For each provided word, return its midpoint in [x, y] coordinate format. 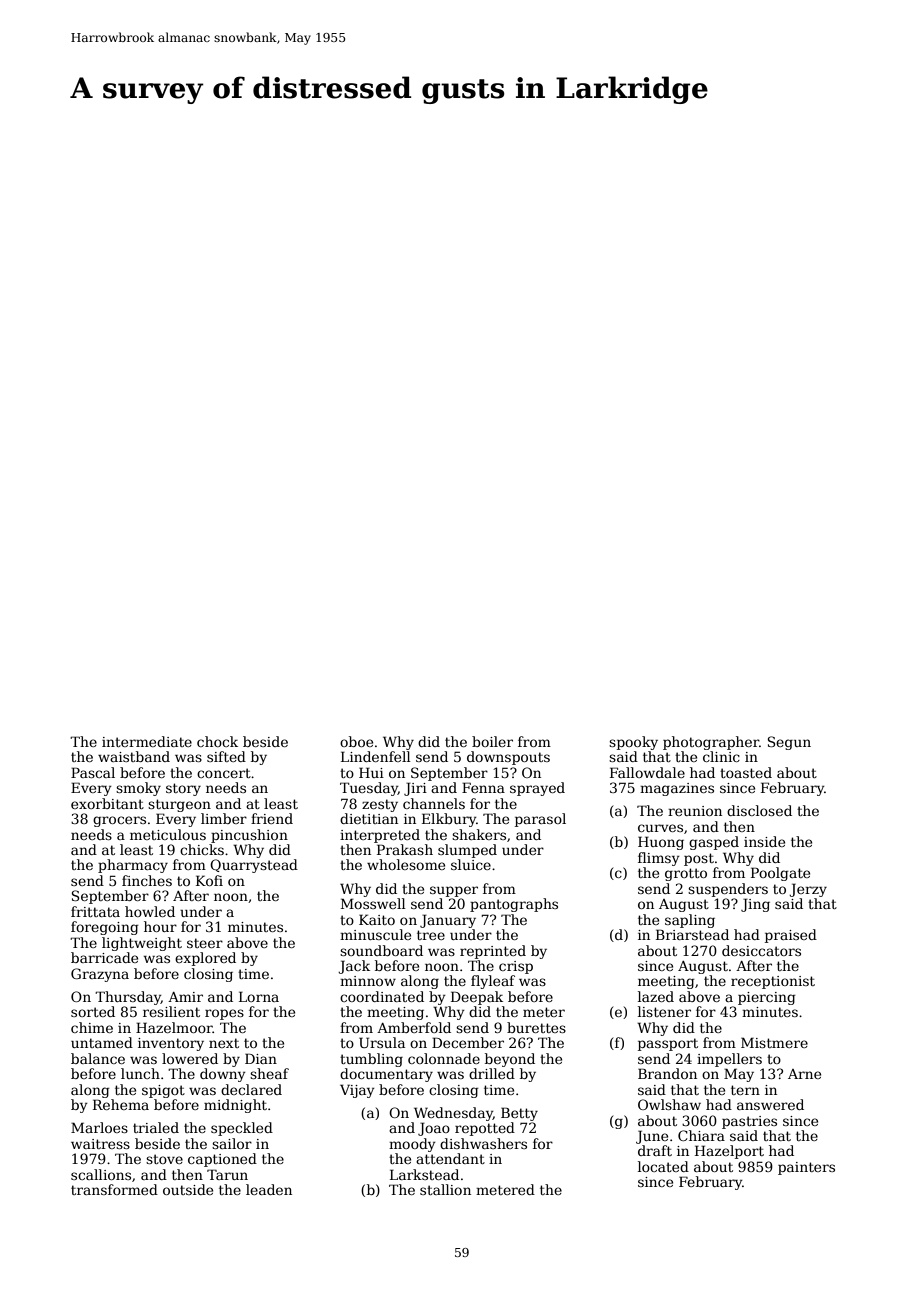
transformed [114, 1189]
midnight [235, 1106]
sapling [690, 921]
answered [770, 1104]
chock [217, 741]
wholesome [406, 864]
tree [431, 935]
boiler [492, 741]
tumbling [371, 1060]
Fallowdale [647, 772]
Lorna [259, 996]
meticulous [168, 834]
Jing [755, 905]
